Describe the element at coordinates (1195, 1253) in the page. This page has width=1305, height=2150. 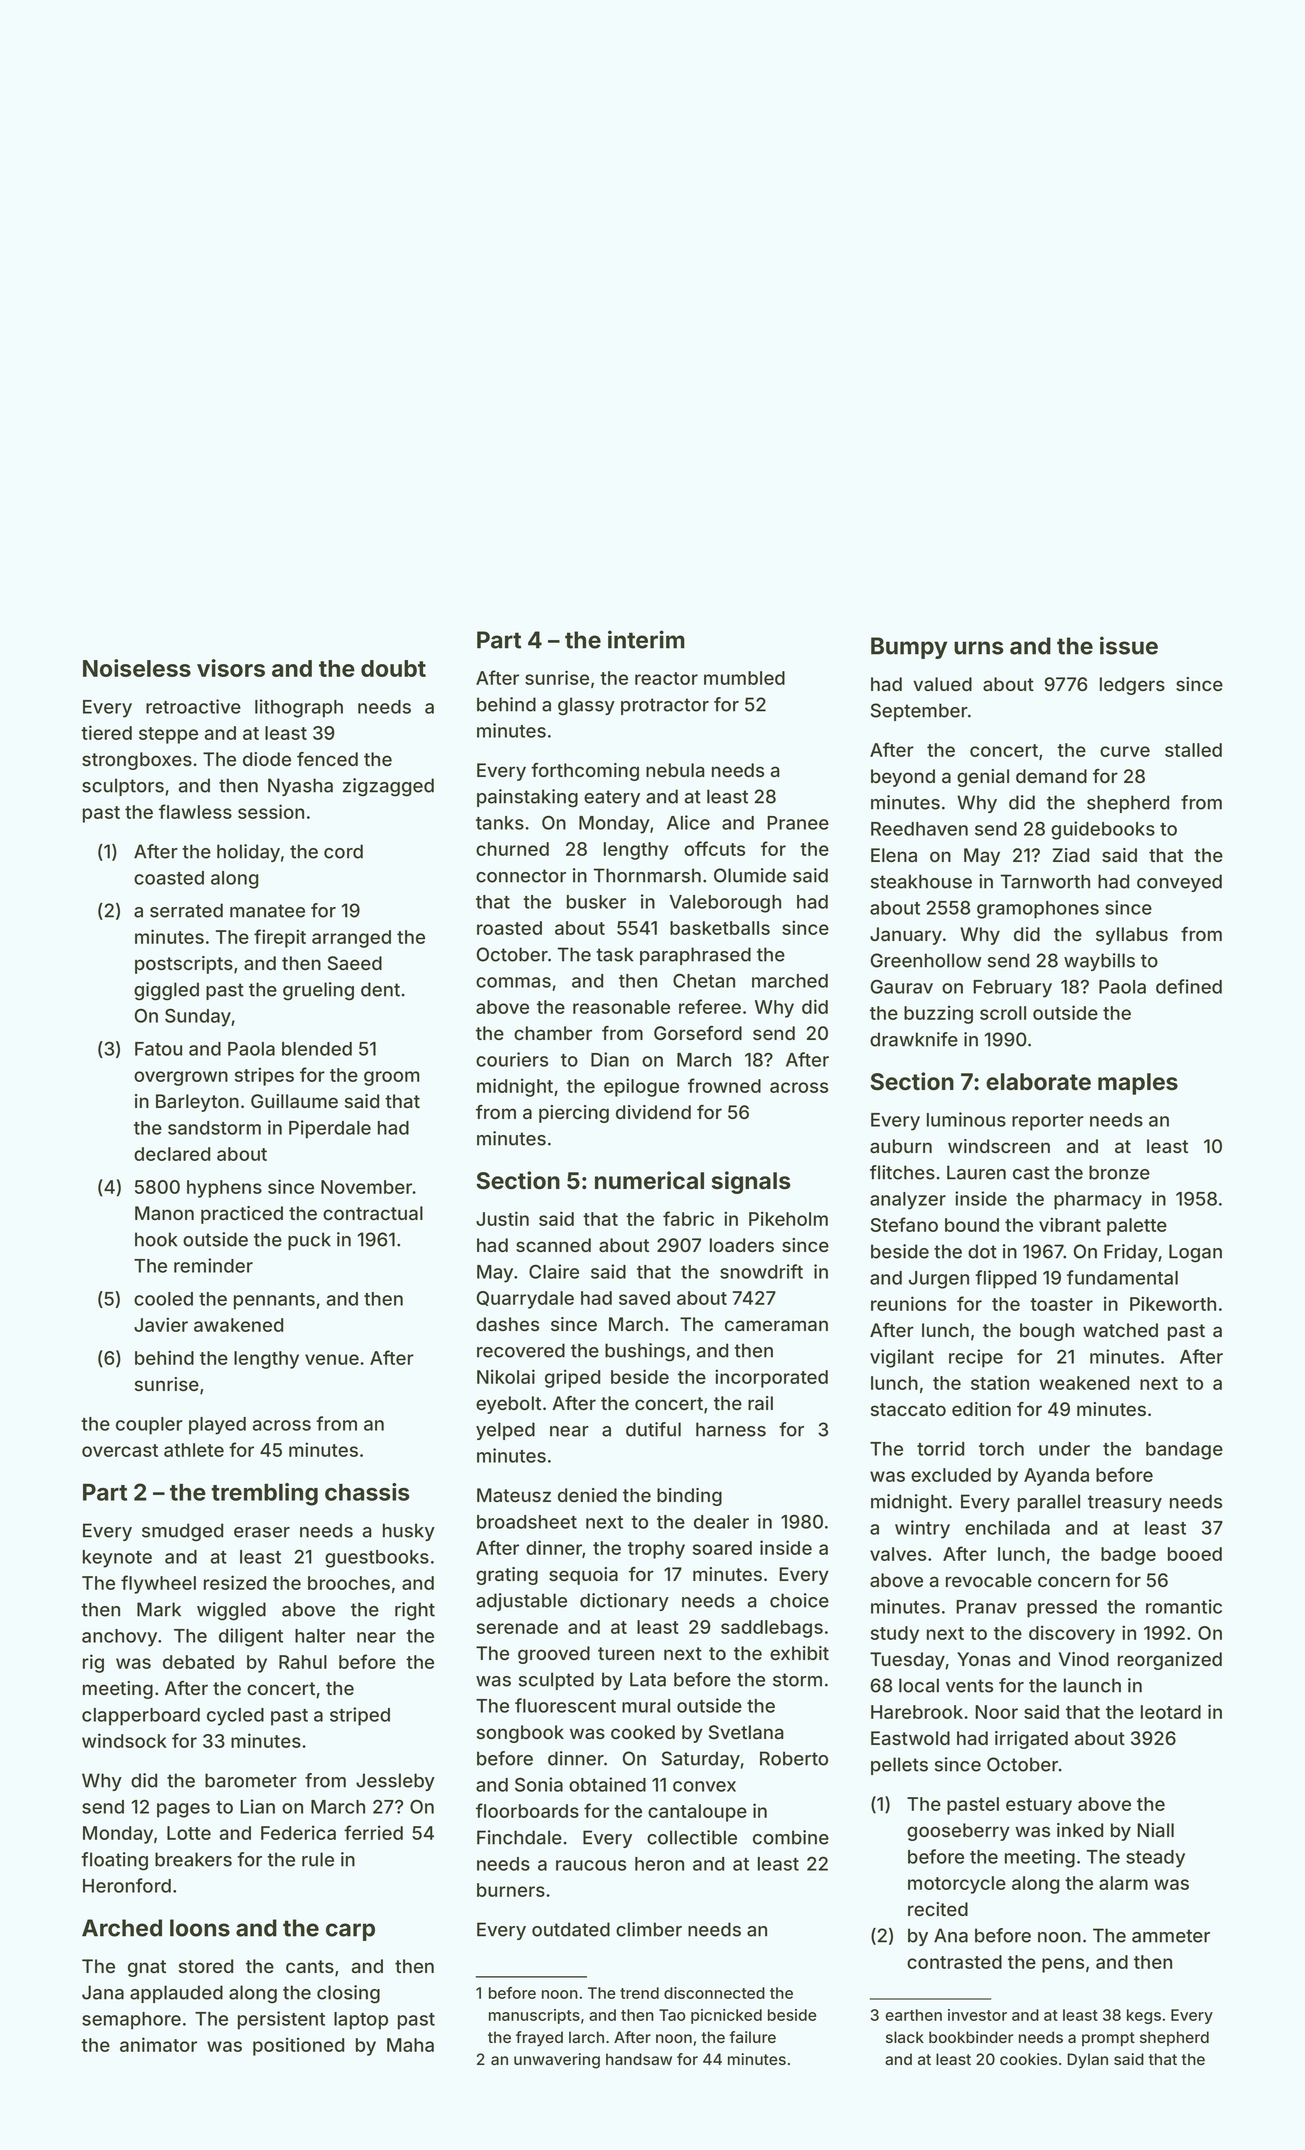
I see `Logan` at that location.
